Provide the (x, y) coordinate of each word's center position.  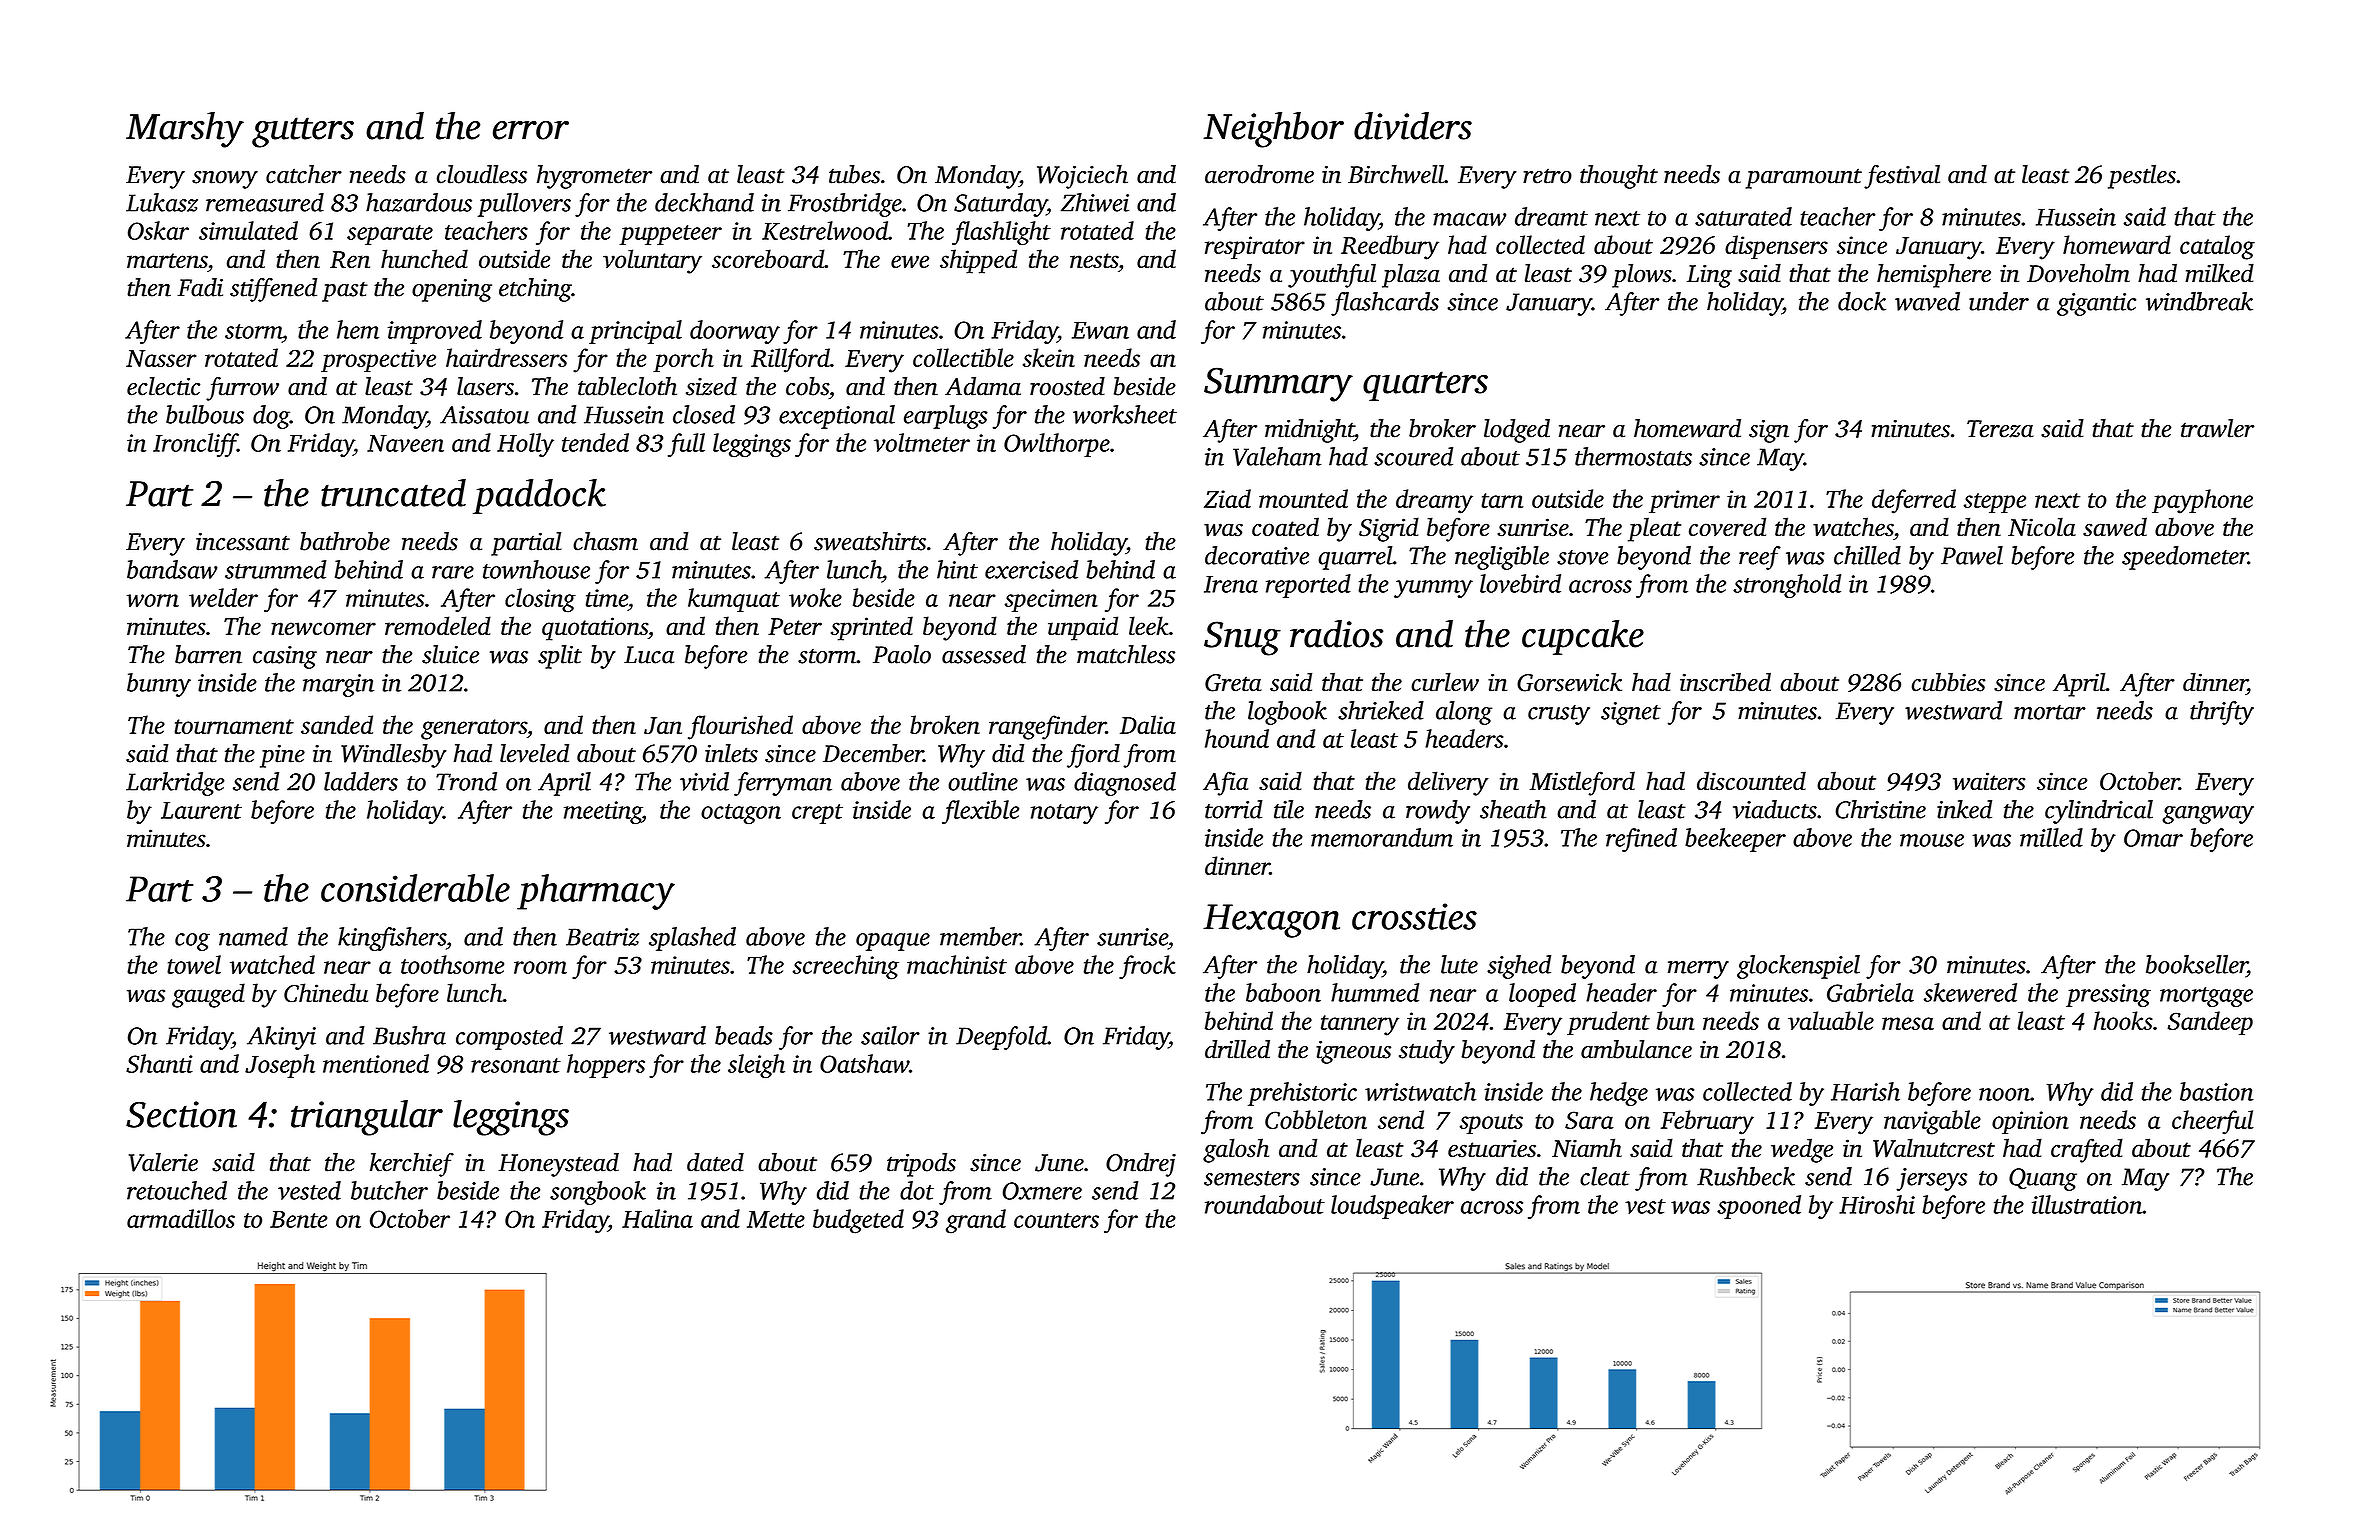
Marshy (185, 130)
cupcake (1583, 637)
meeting (603, 813)
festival (1902, 177)
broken (945, 724)
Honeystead (558, 1165)
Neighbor (1273, 130)
